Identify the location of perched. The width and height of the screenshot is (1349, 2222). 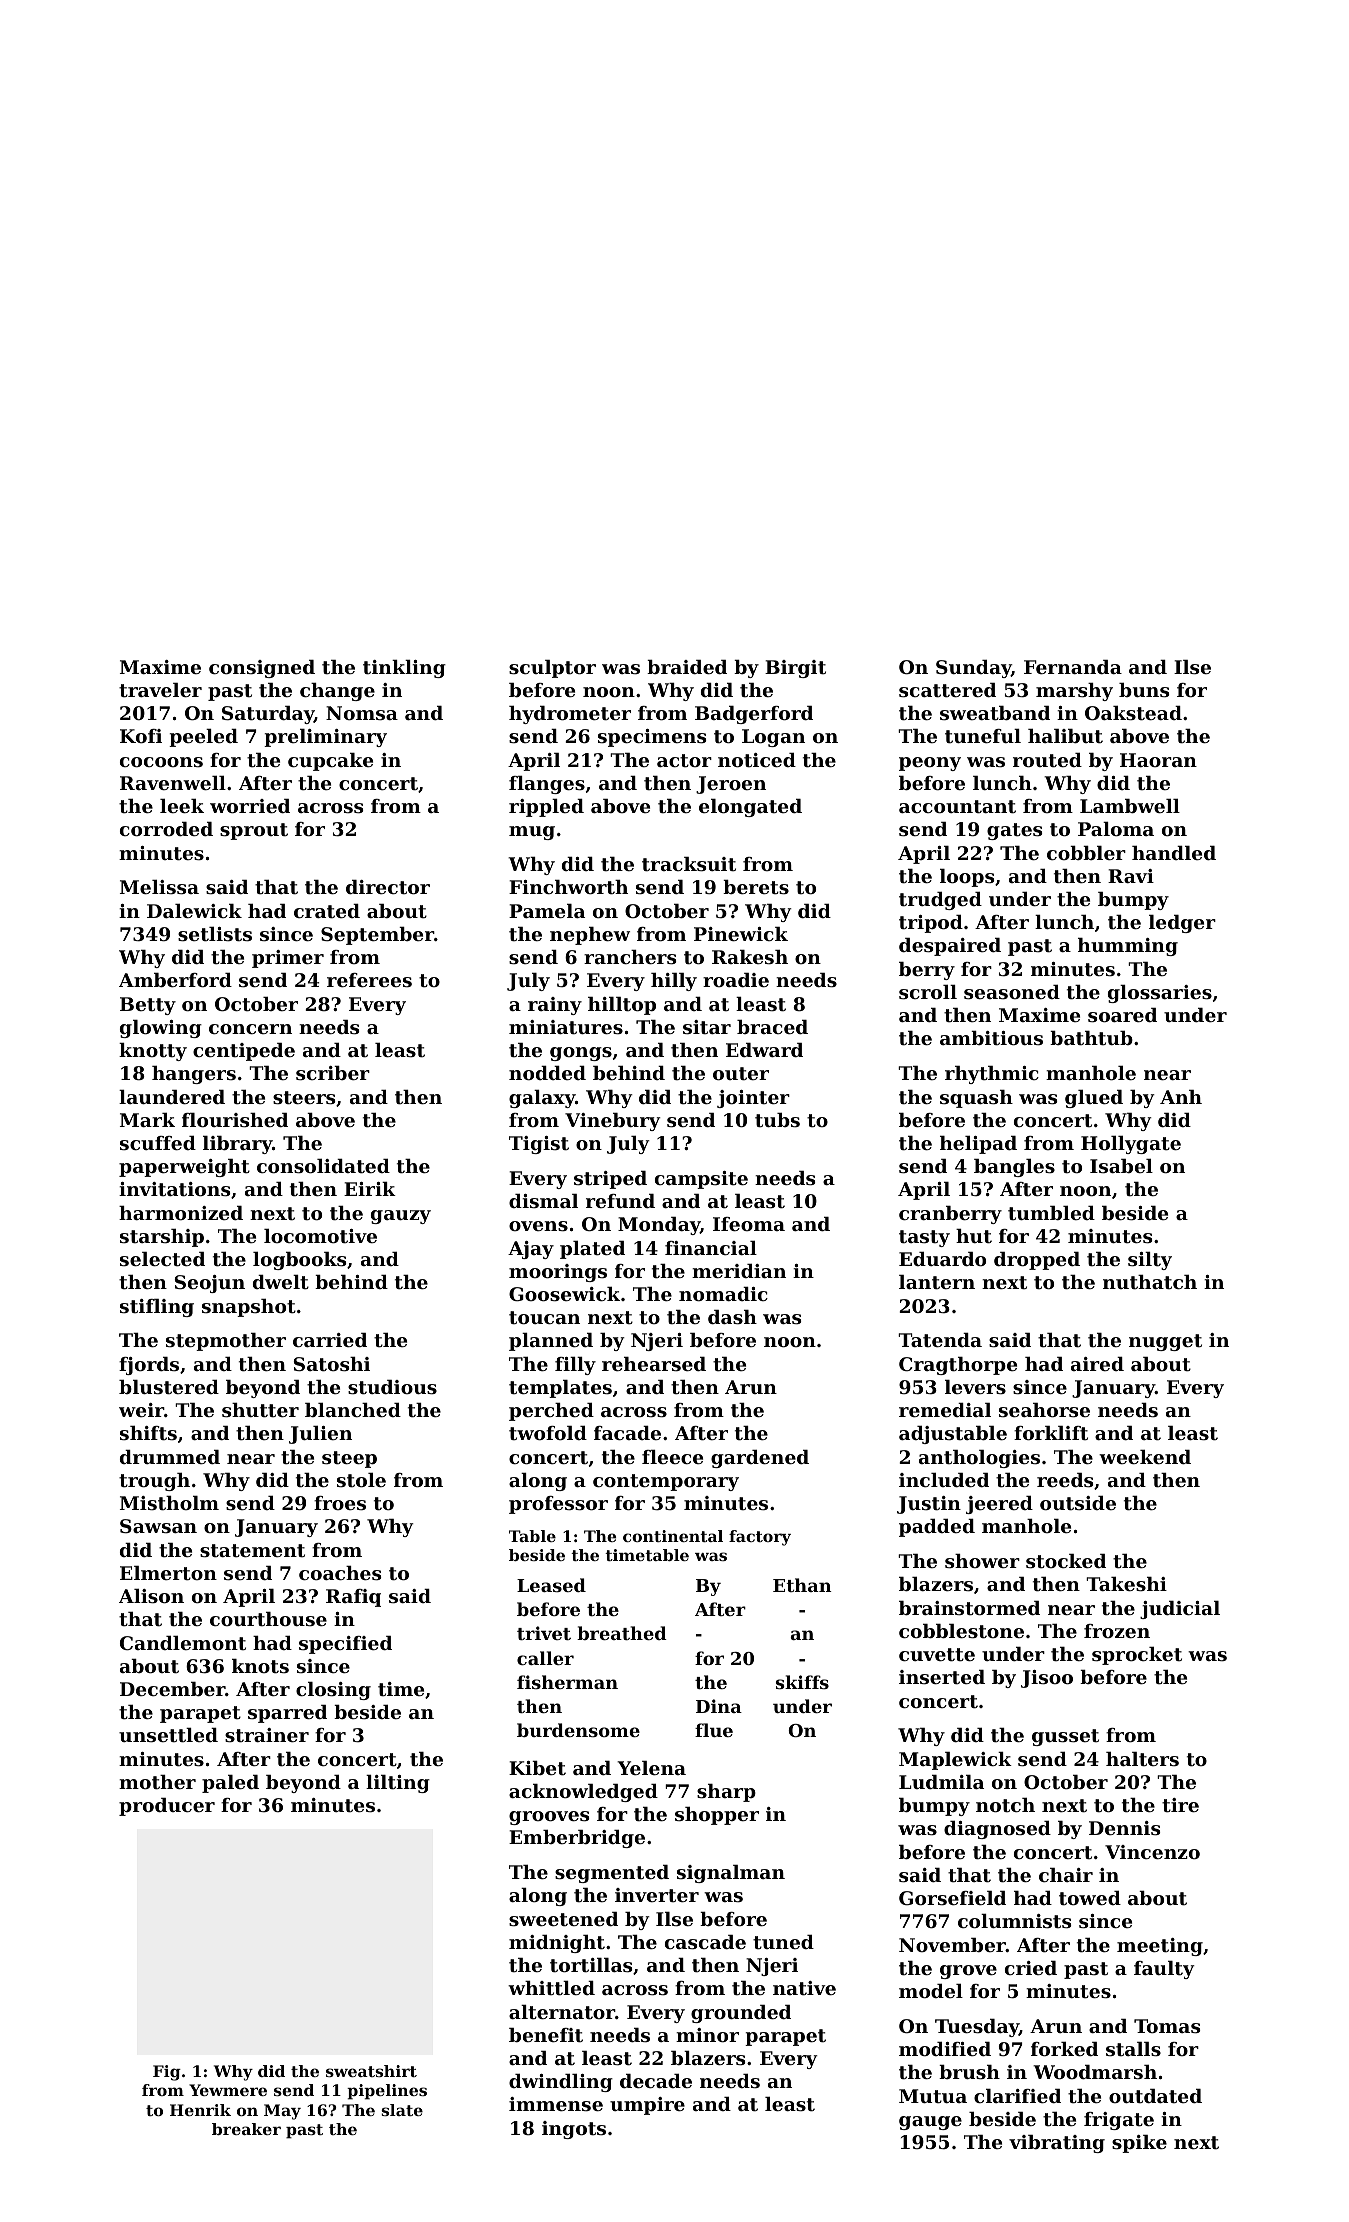
(551, 1412).
